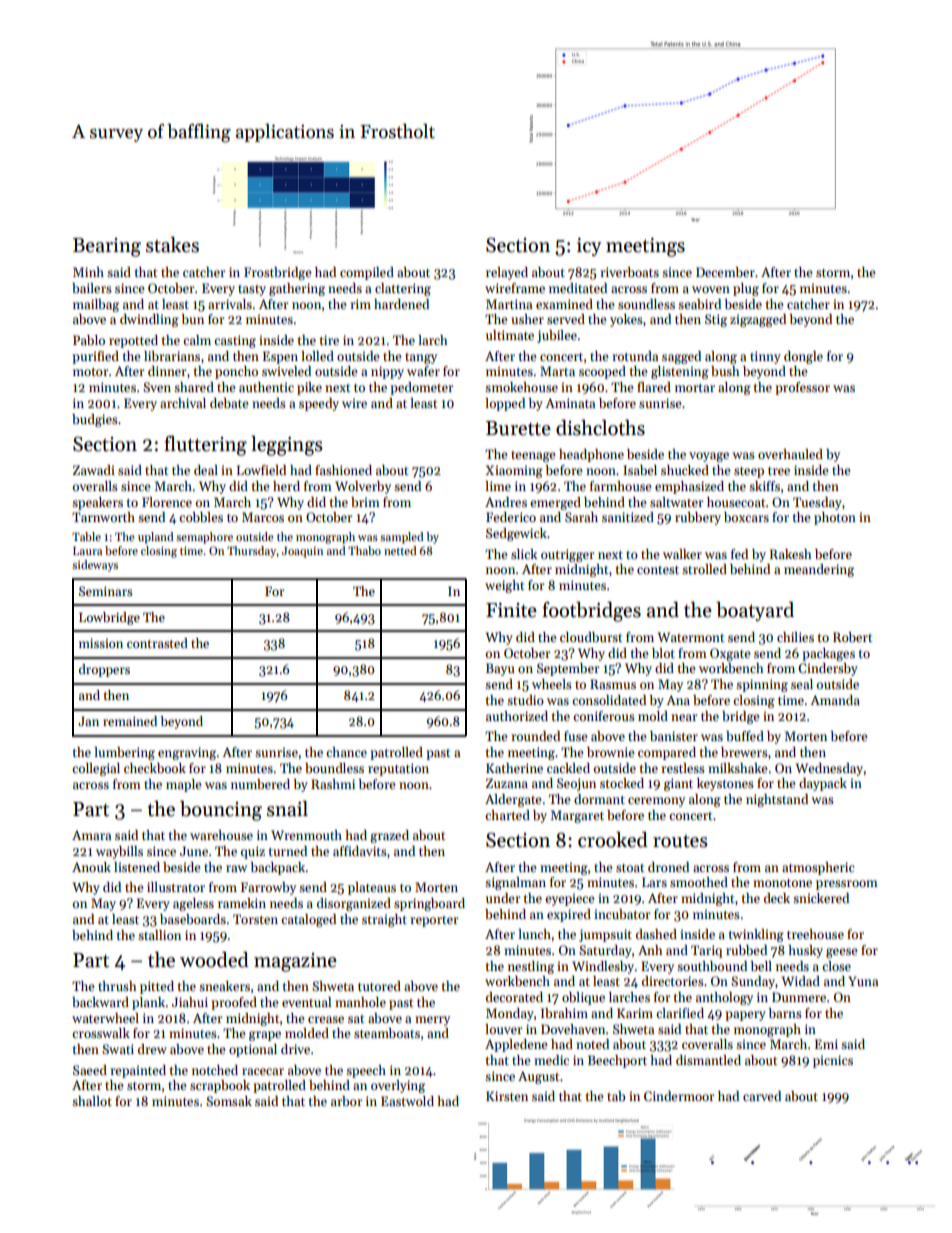  I want to click on dismantled, so click(708, 1060).
